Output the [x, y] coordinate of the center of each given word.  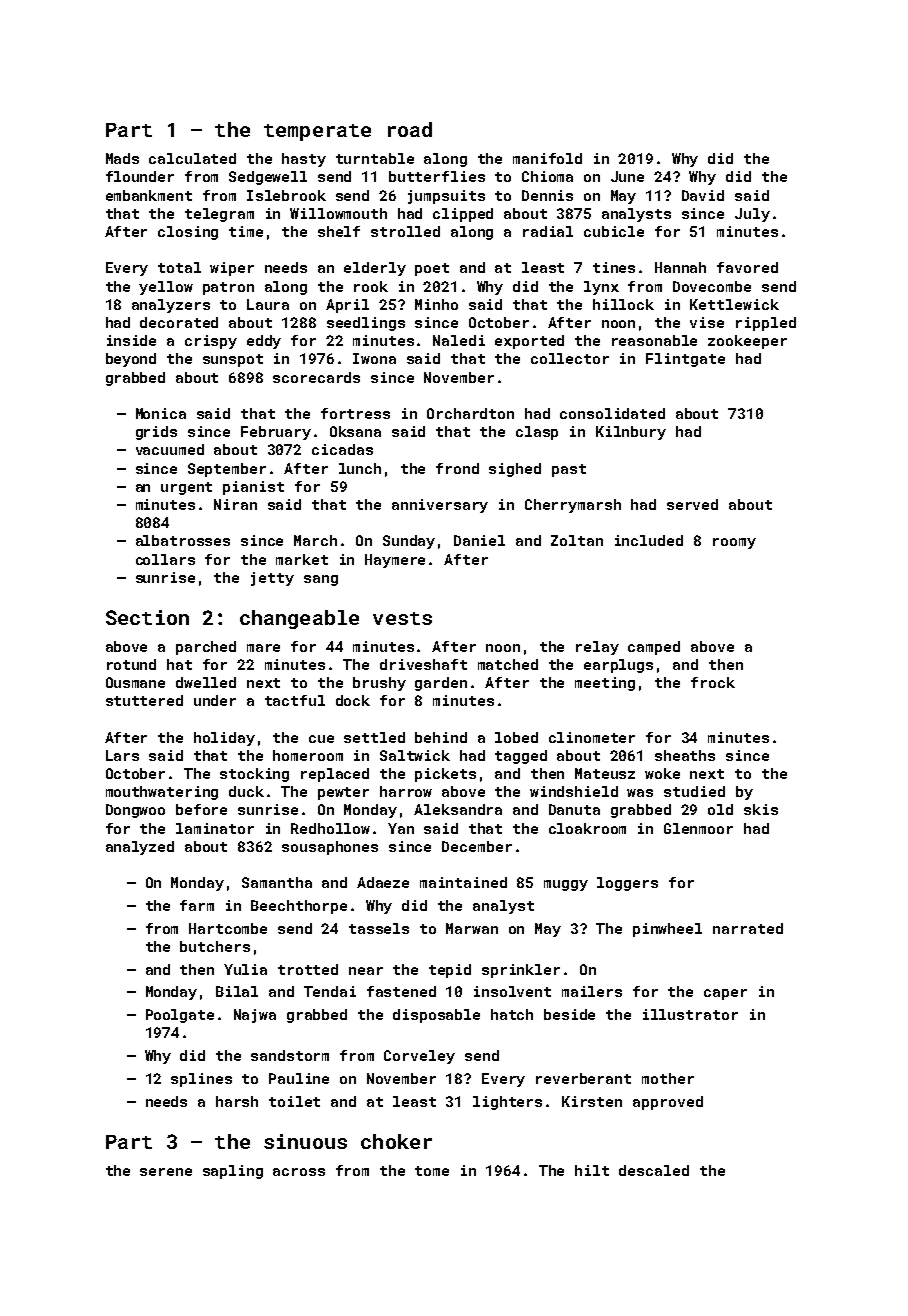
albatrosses [183, 540]
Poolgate [180, 1016]
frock [713, 682]
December [477, 846]
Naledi [459, 340]
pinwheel [667, 930]
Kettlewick [734, 304]
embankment [149, 195]
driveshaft [423, 664]
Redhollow [330, 828]
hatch [512, 1014]
